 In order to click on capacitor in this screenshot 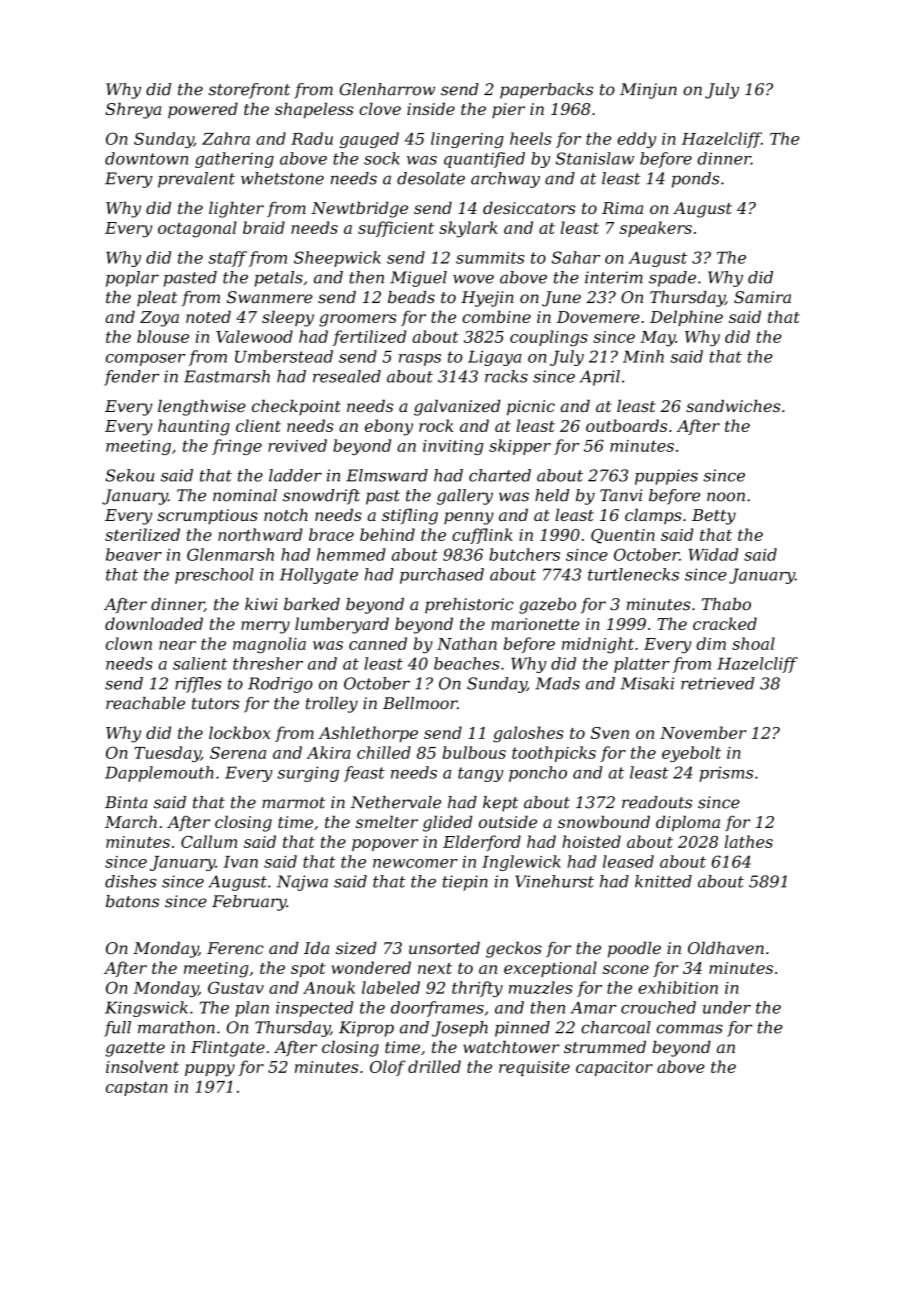, I will do `click(614, 1068)`.
